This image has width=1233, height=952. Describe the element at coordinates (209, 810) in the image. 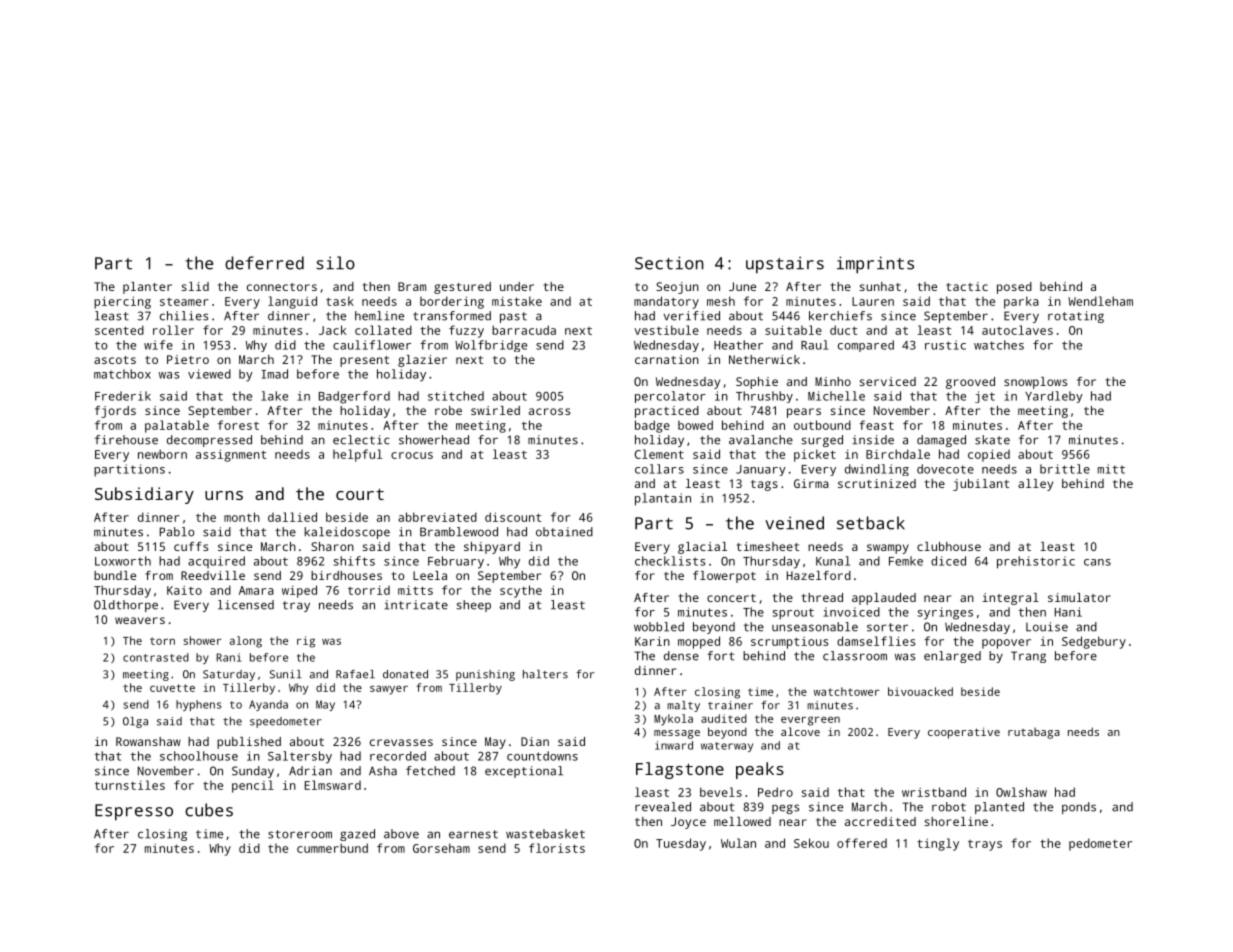

I see `cubes` at that location.
